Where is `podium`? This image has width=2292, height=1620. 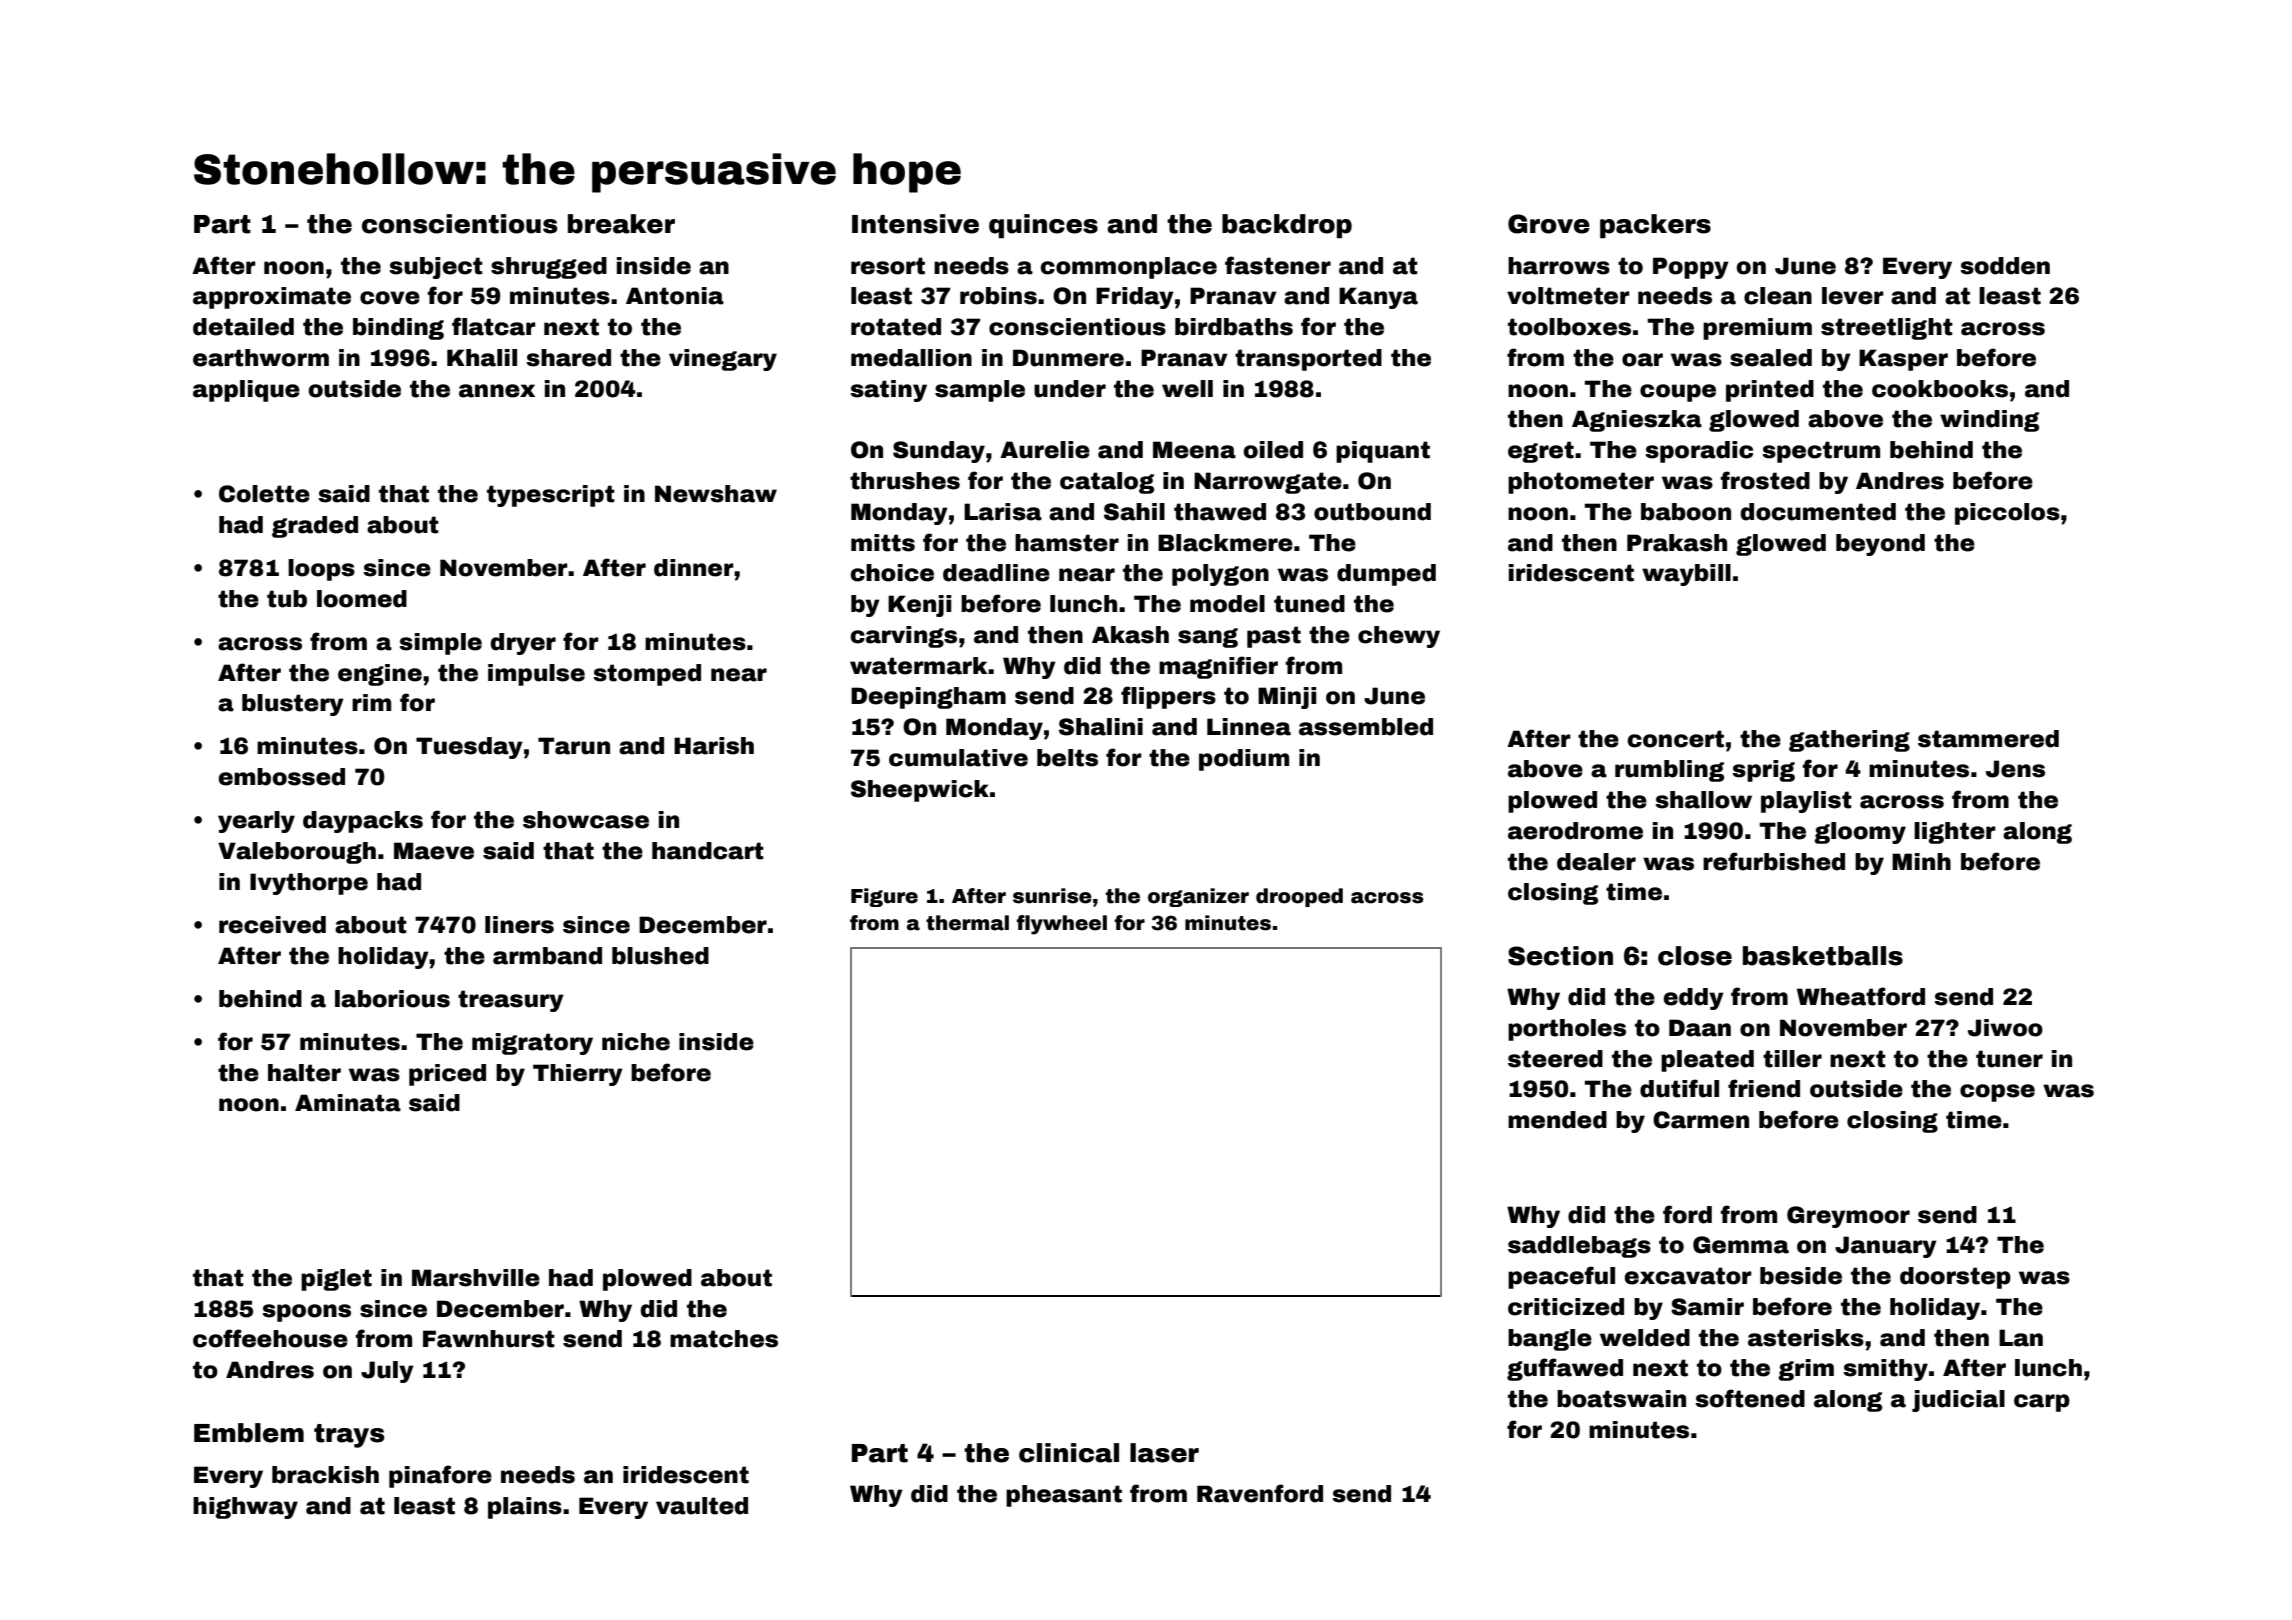
podium is located at coordinates (1244, 760).
